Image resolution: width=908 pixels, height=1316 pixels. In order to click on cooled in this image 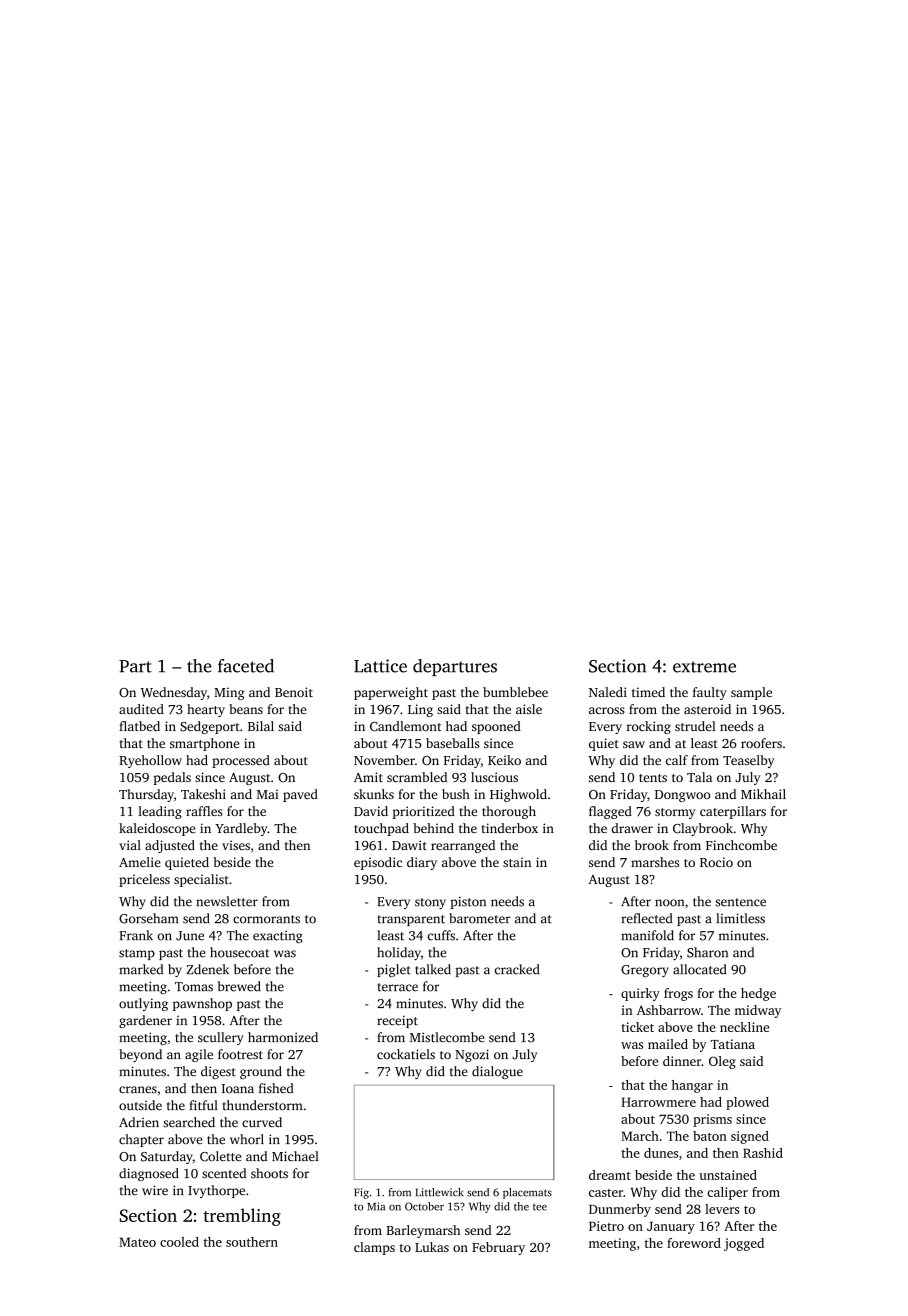, I will do `click(179, 1242)`.
